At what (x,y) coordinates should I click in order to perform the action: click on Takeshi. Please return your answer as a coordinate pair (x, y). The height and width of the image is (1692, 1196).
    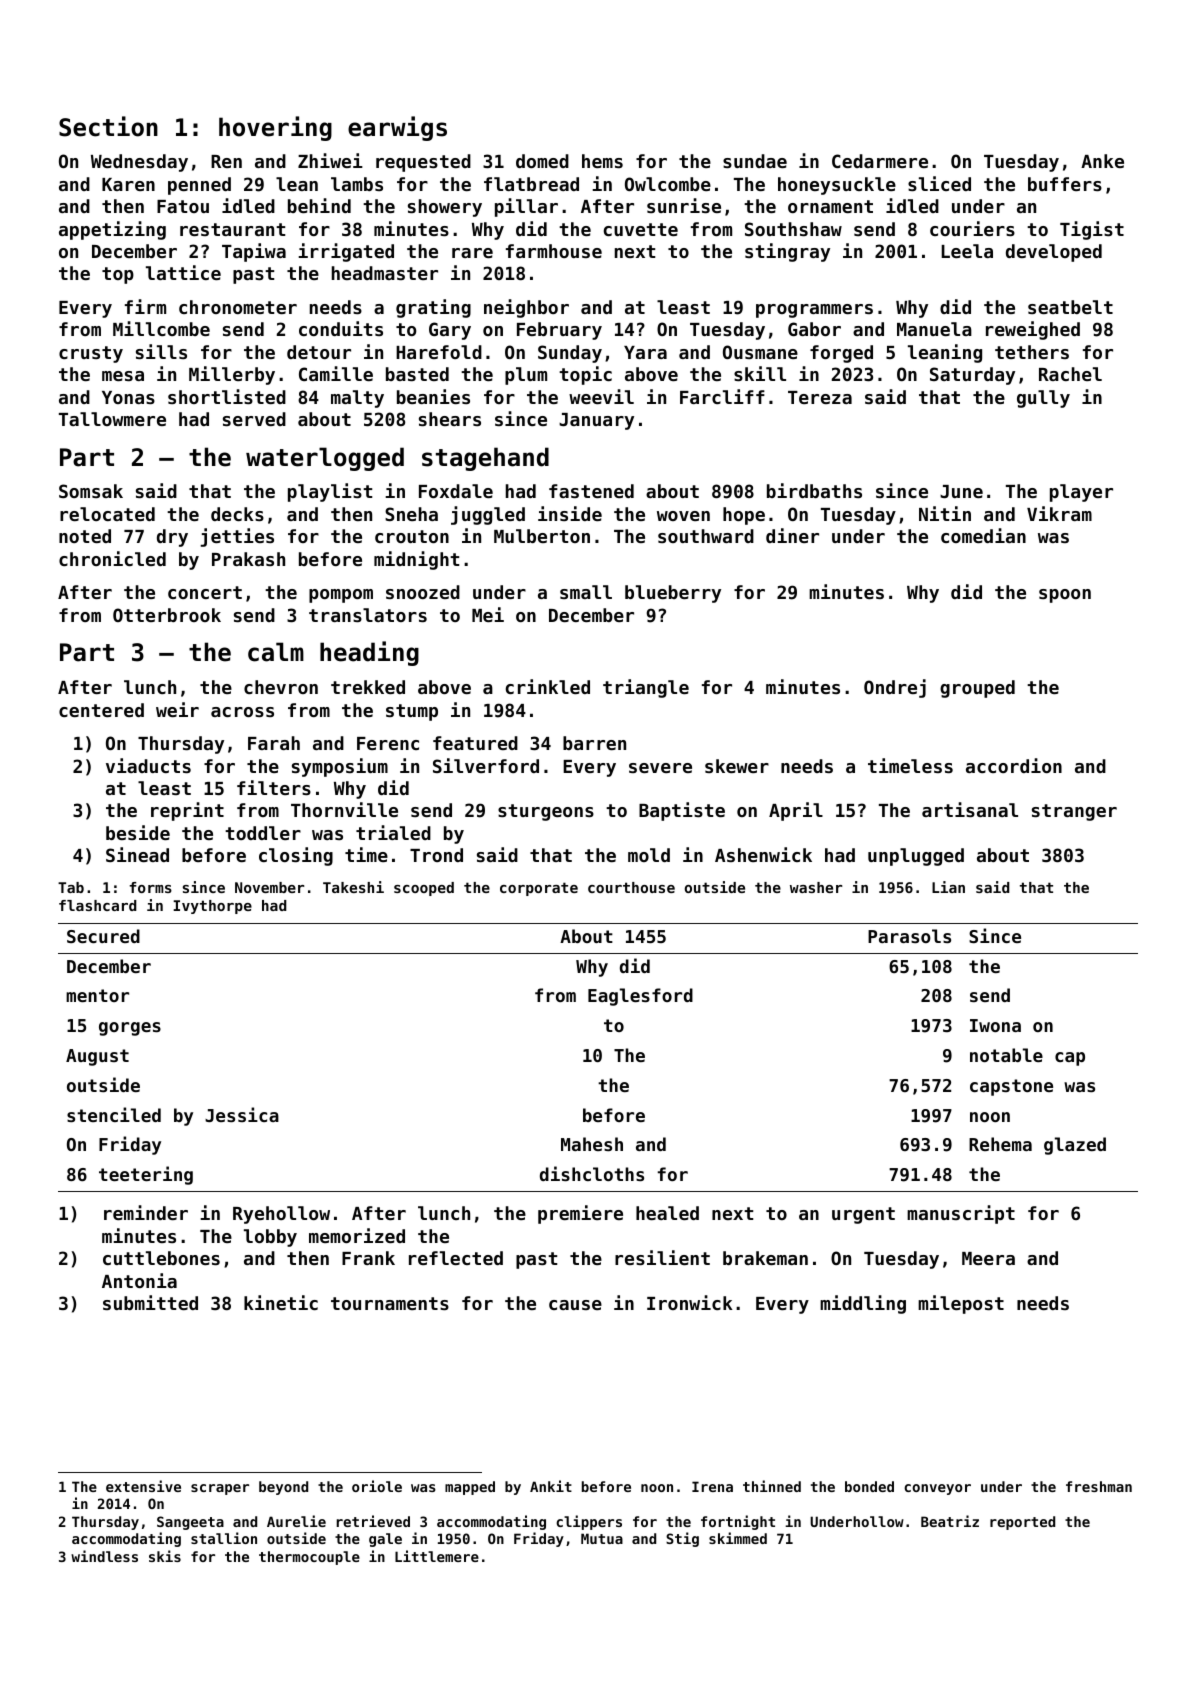
    Looking at the image, I should click on (353, 887).
